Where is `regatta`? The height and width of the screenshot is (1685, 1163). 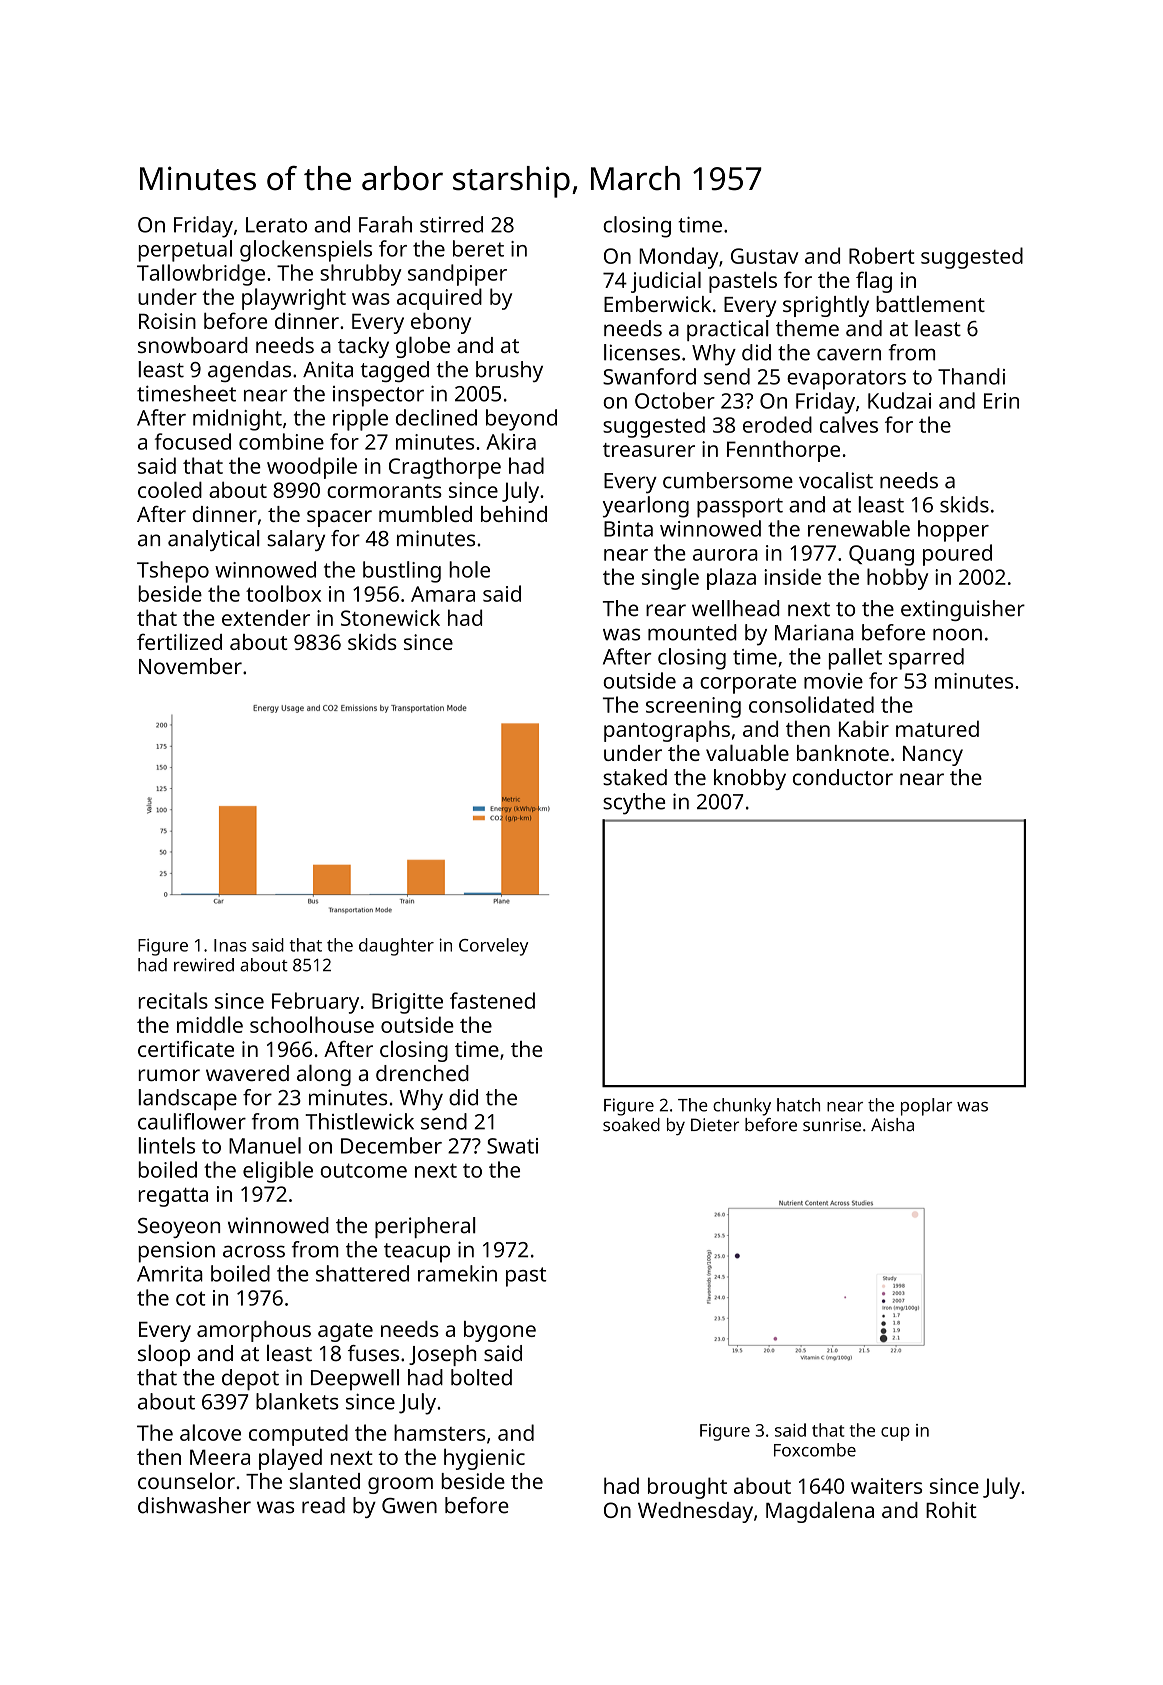 regatta is located at coordinates (173, 1197).
